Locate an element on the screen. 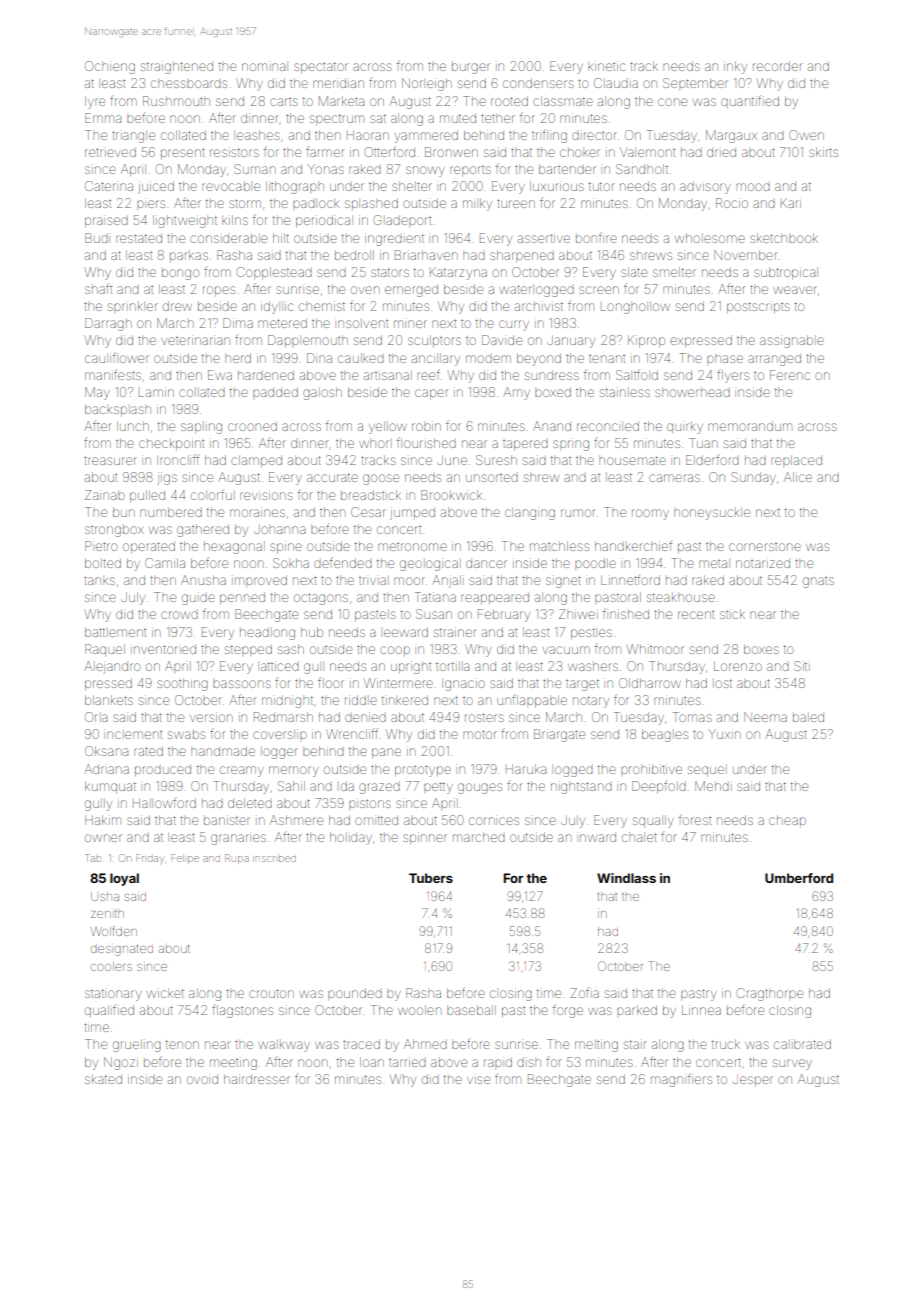  kinetic is located at coordinates (606, 66).
